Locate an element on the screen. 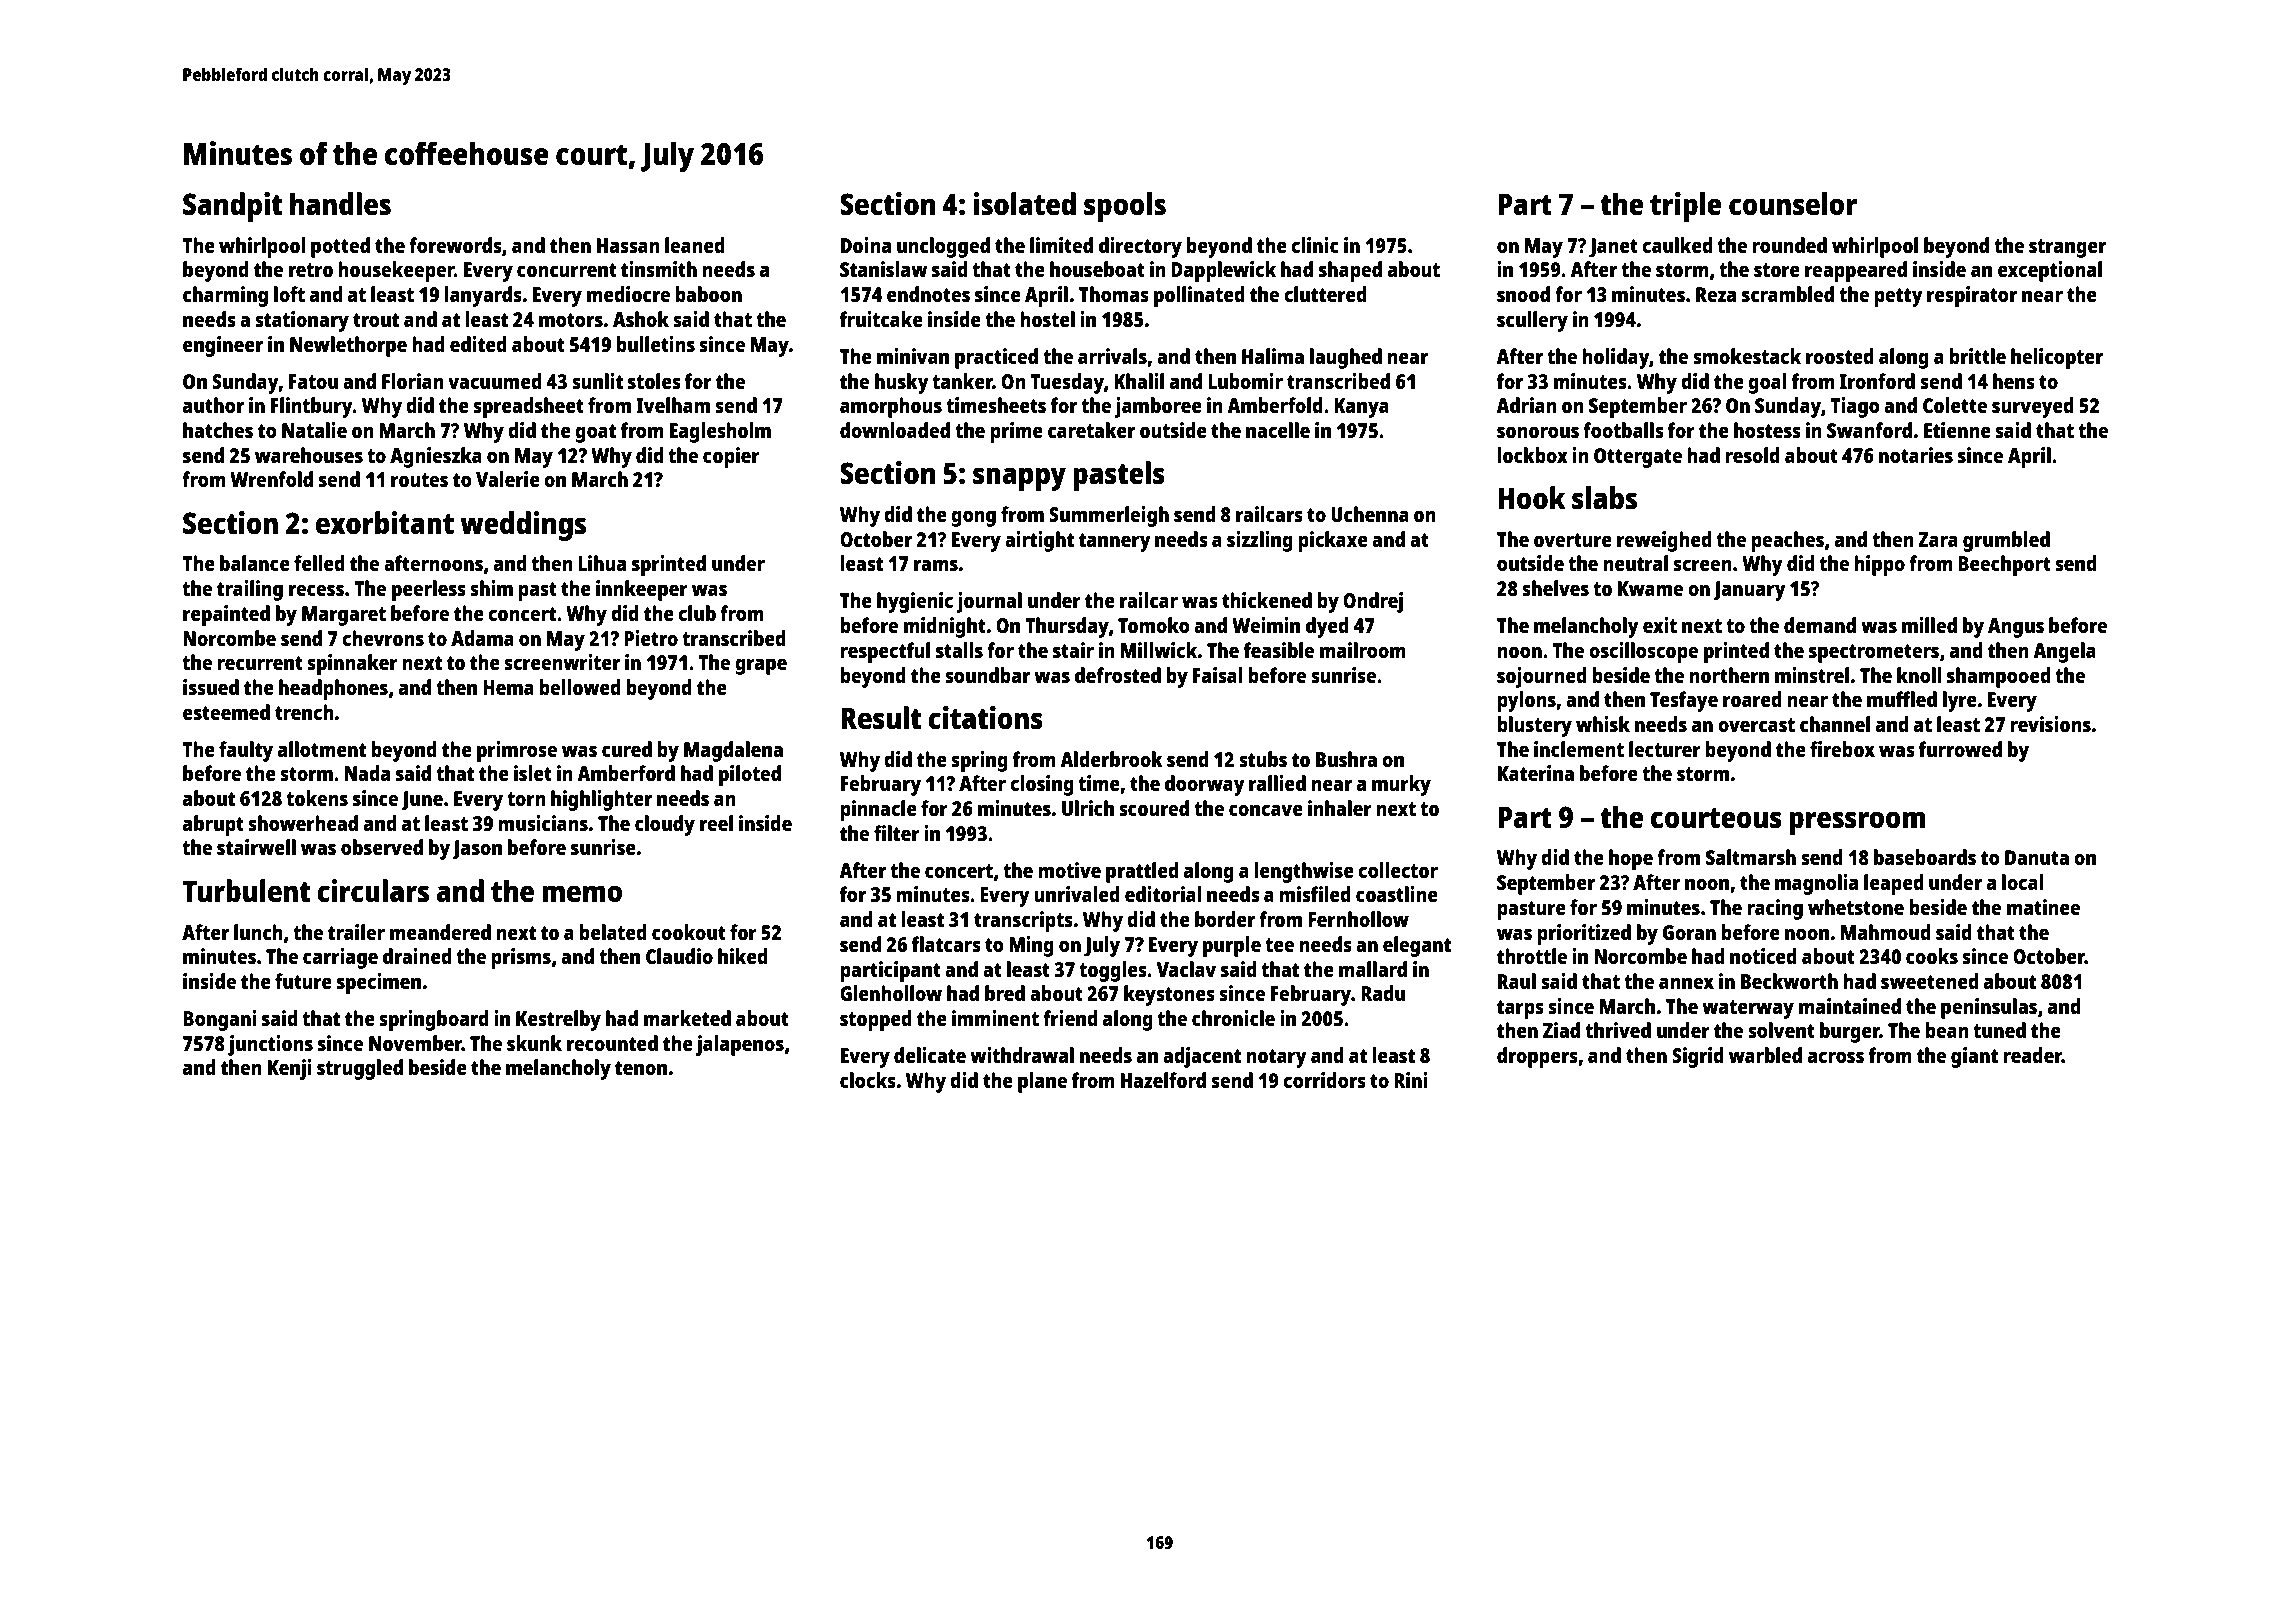 Image resolution: width=2292 pixels, height=1620 pixels. pollinated is located at coordinates (1199, 296).
